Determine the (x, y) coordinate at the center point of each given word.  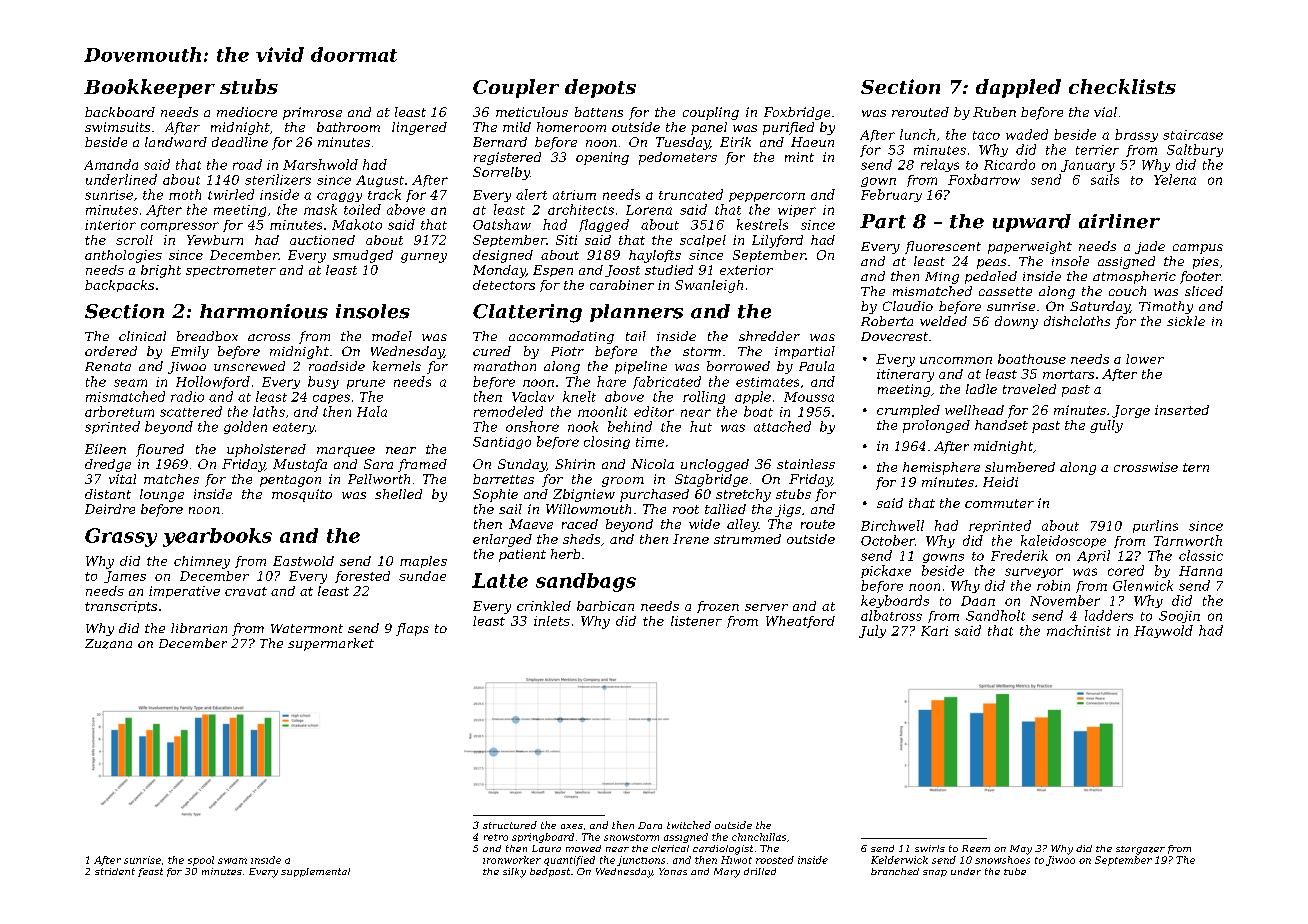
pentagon (290, 481)
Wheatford (800, 622)
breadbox (207, 336)
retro (496, 837)
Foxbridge (797, 113)
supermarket (331, 644)
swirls (930, 848)
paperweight (1030, 247)
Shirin (575, 464)
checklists (1122, 86)
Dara (650, 825)
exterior (746, 270)
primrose (312, 113)
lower (1145, 359)
